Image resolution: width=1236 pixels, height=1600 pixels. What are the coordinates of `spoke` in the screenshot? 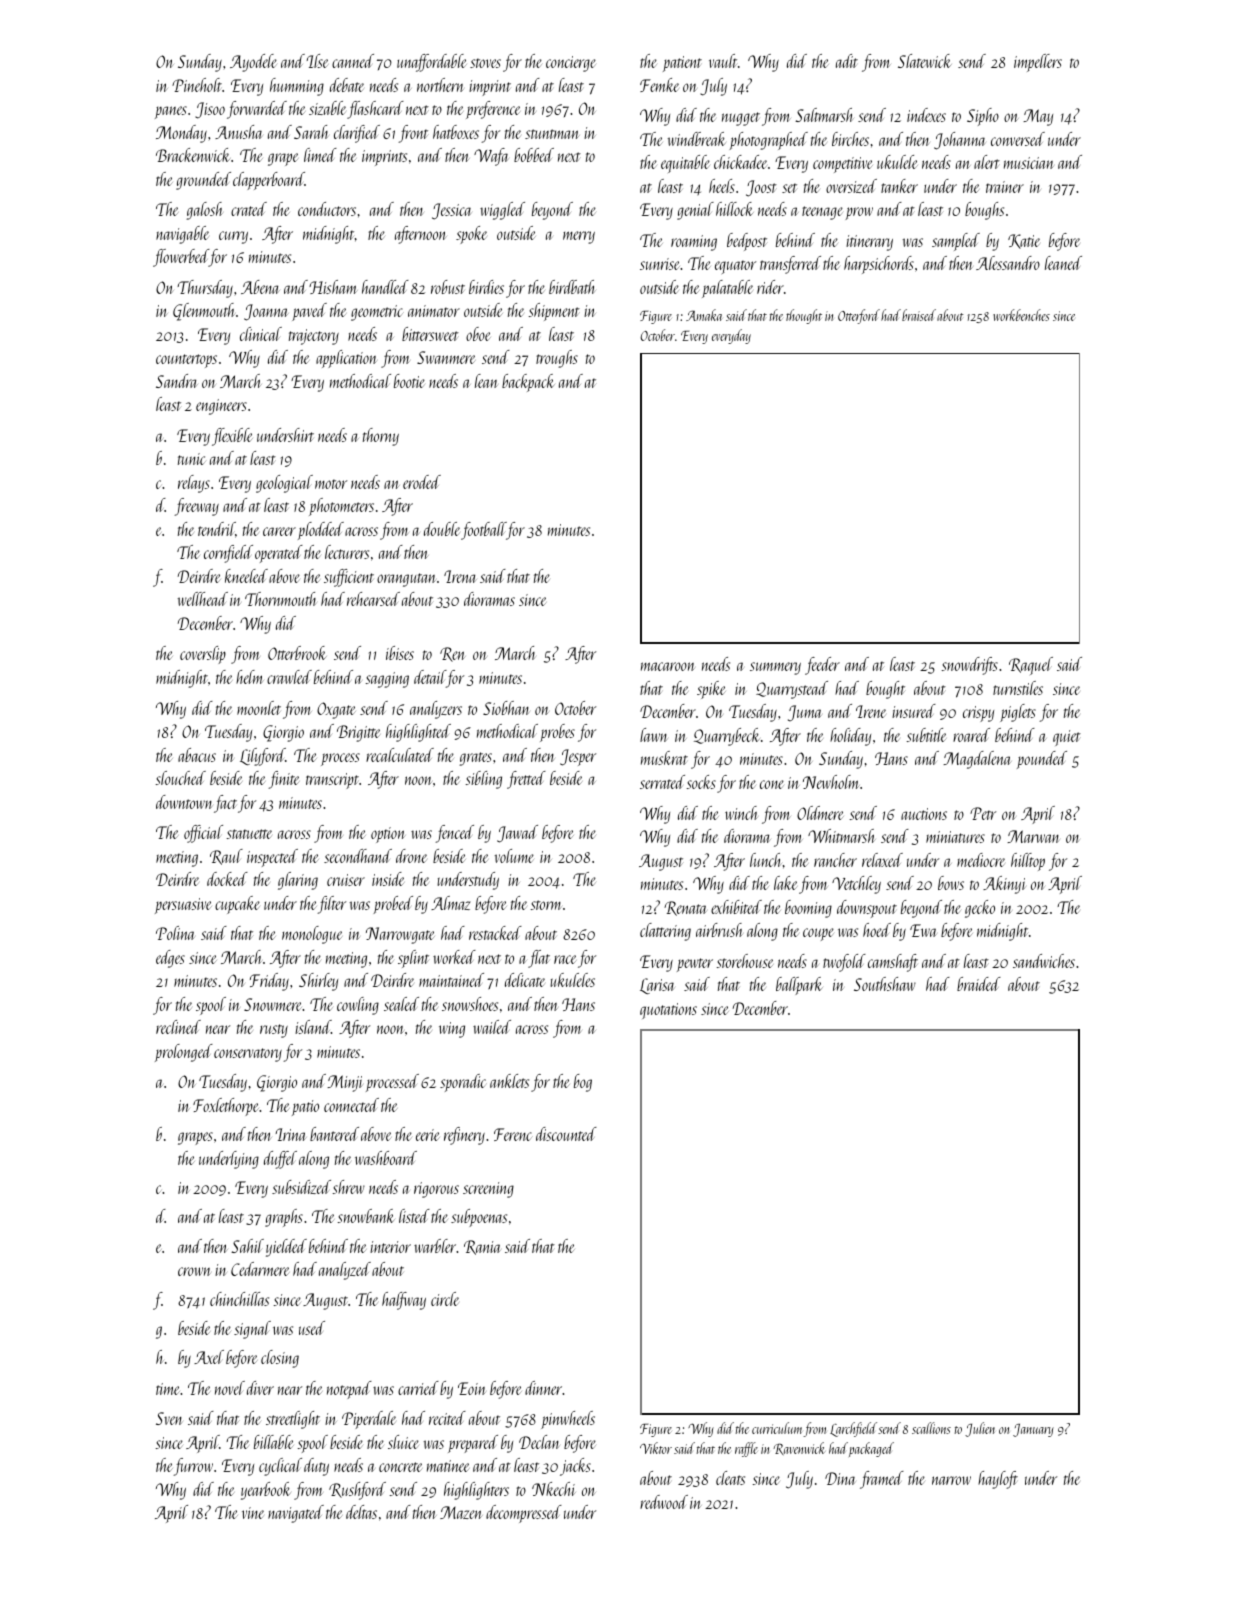 It's located at (471, 235).
